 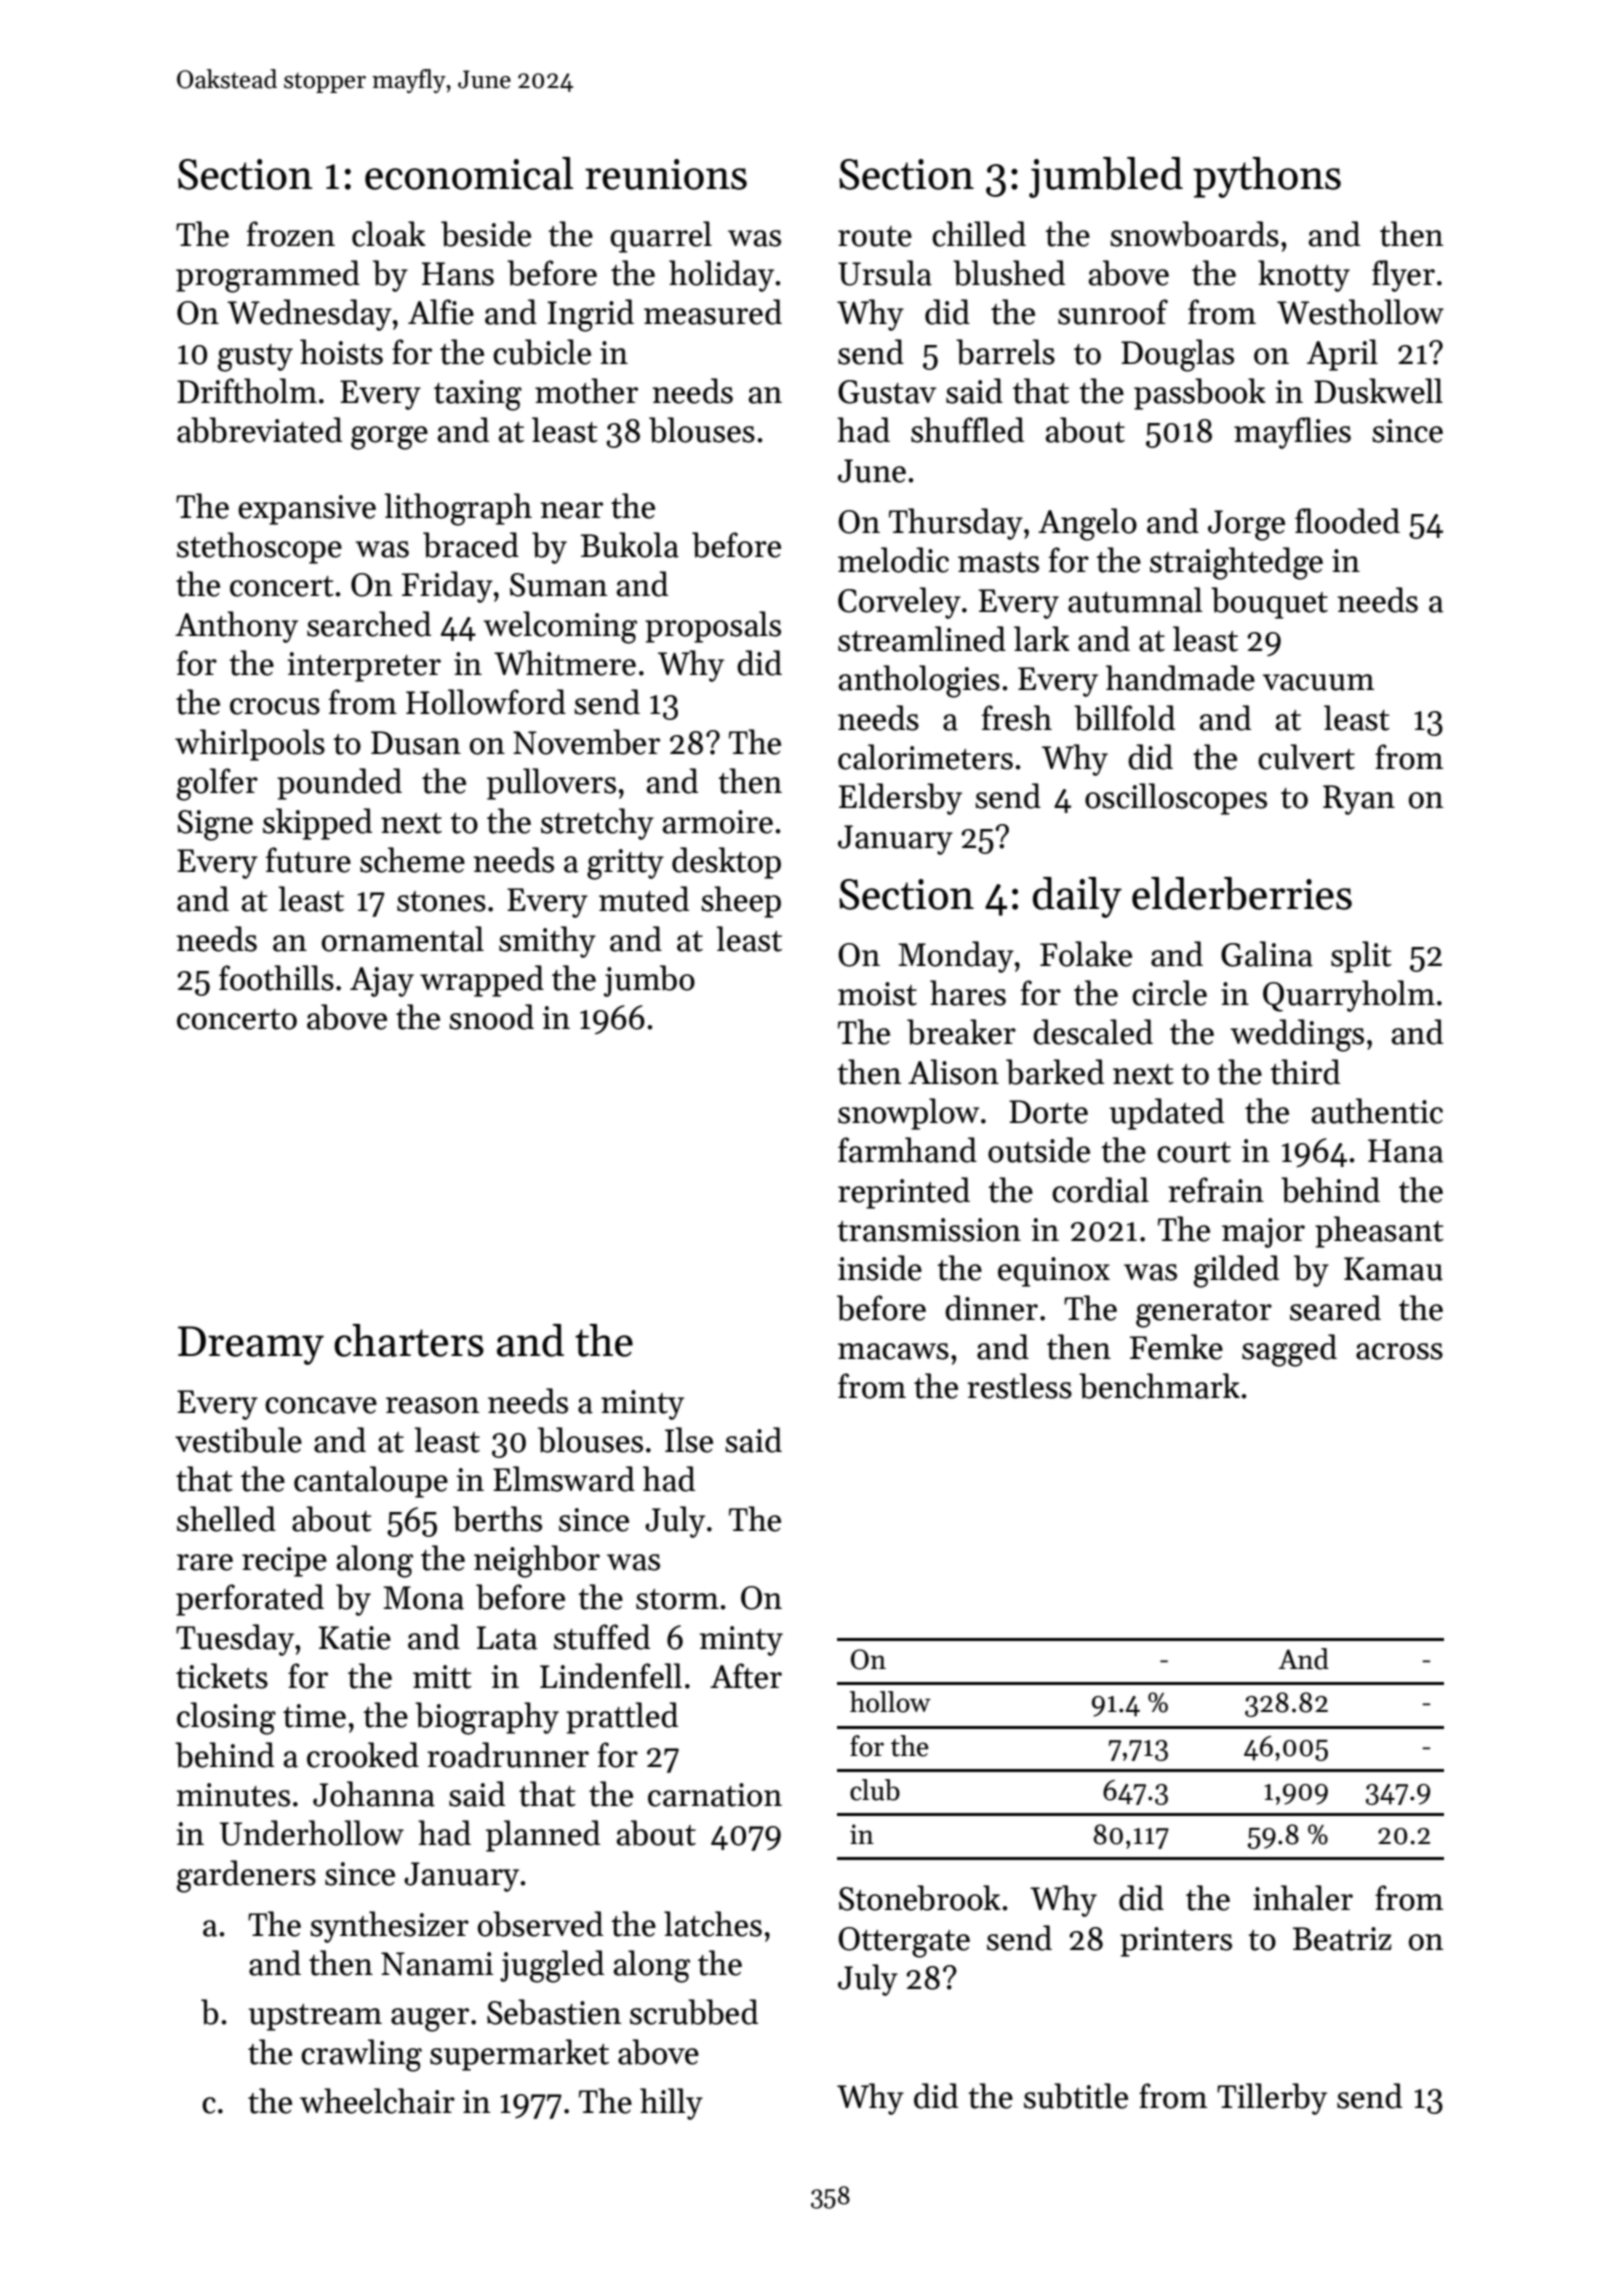 I want to click on jumbled, so click(x=1106, y=177).
